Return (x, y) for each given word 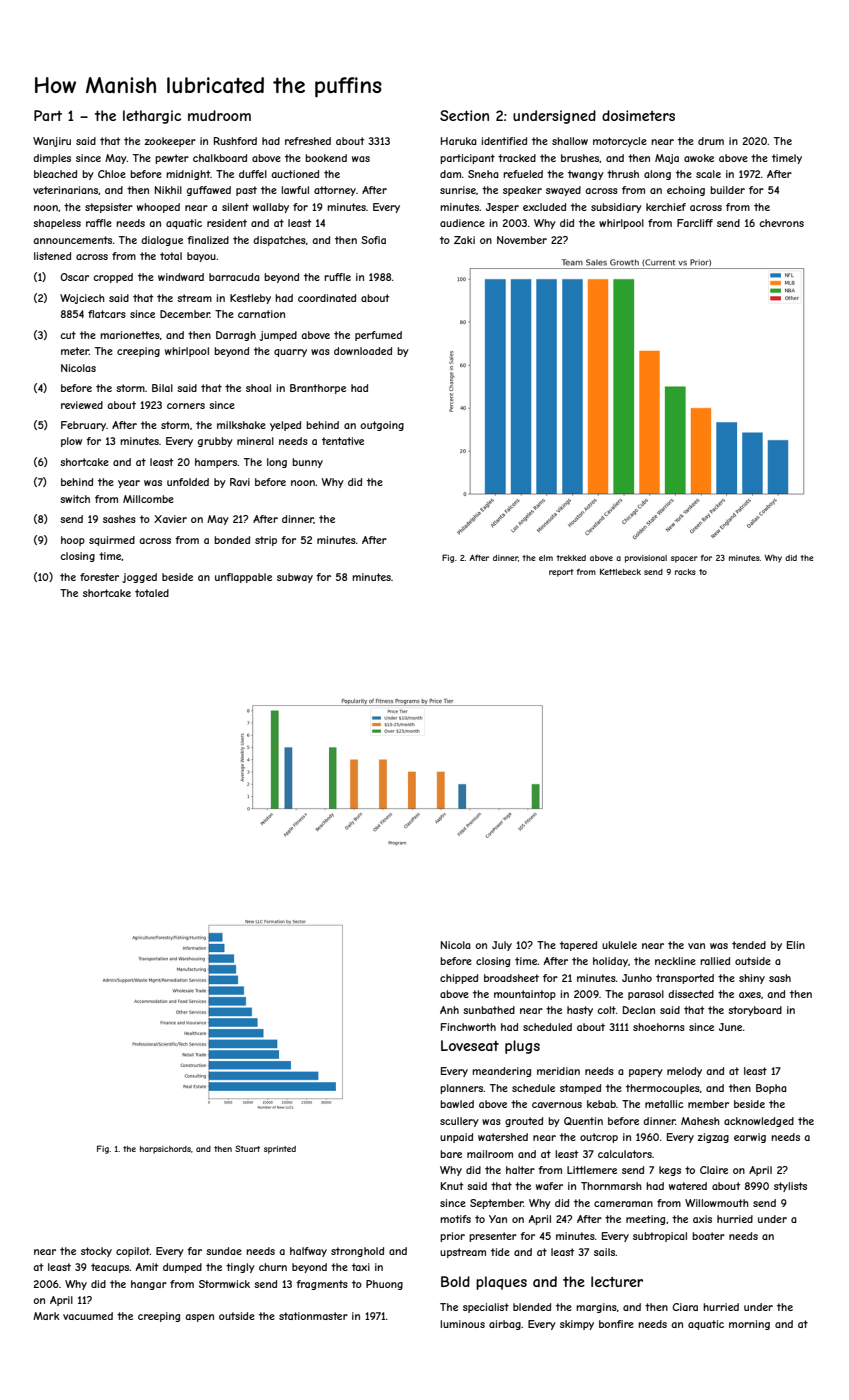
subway (295, 578)
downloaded (363, 351)
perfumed (378, 336)
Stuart (247, 1148)
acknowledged (759, 1122)
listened (52, 256)
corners (186, 406)
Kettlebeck (620, 572)
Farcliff (695, 223)
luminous (462, 1324)
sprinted (280, 1150)
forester (99, 577)
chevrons (781, 223)
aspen (199, 1318)
